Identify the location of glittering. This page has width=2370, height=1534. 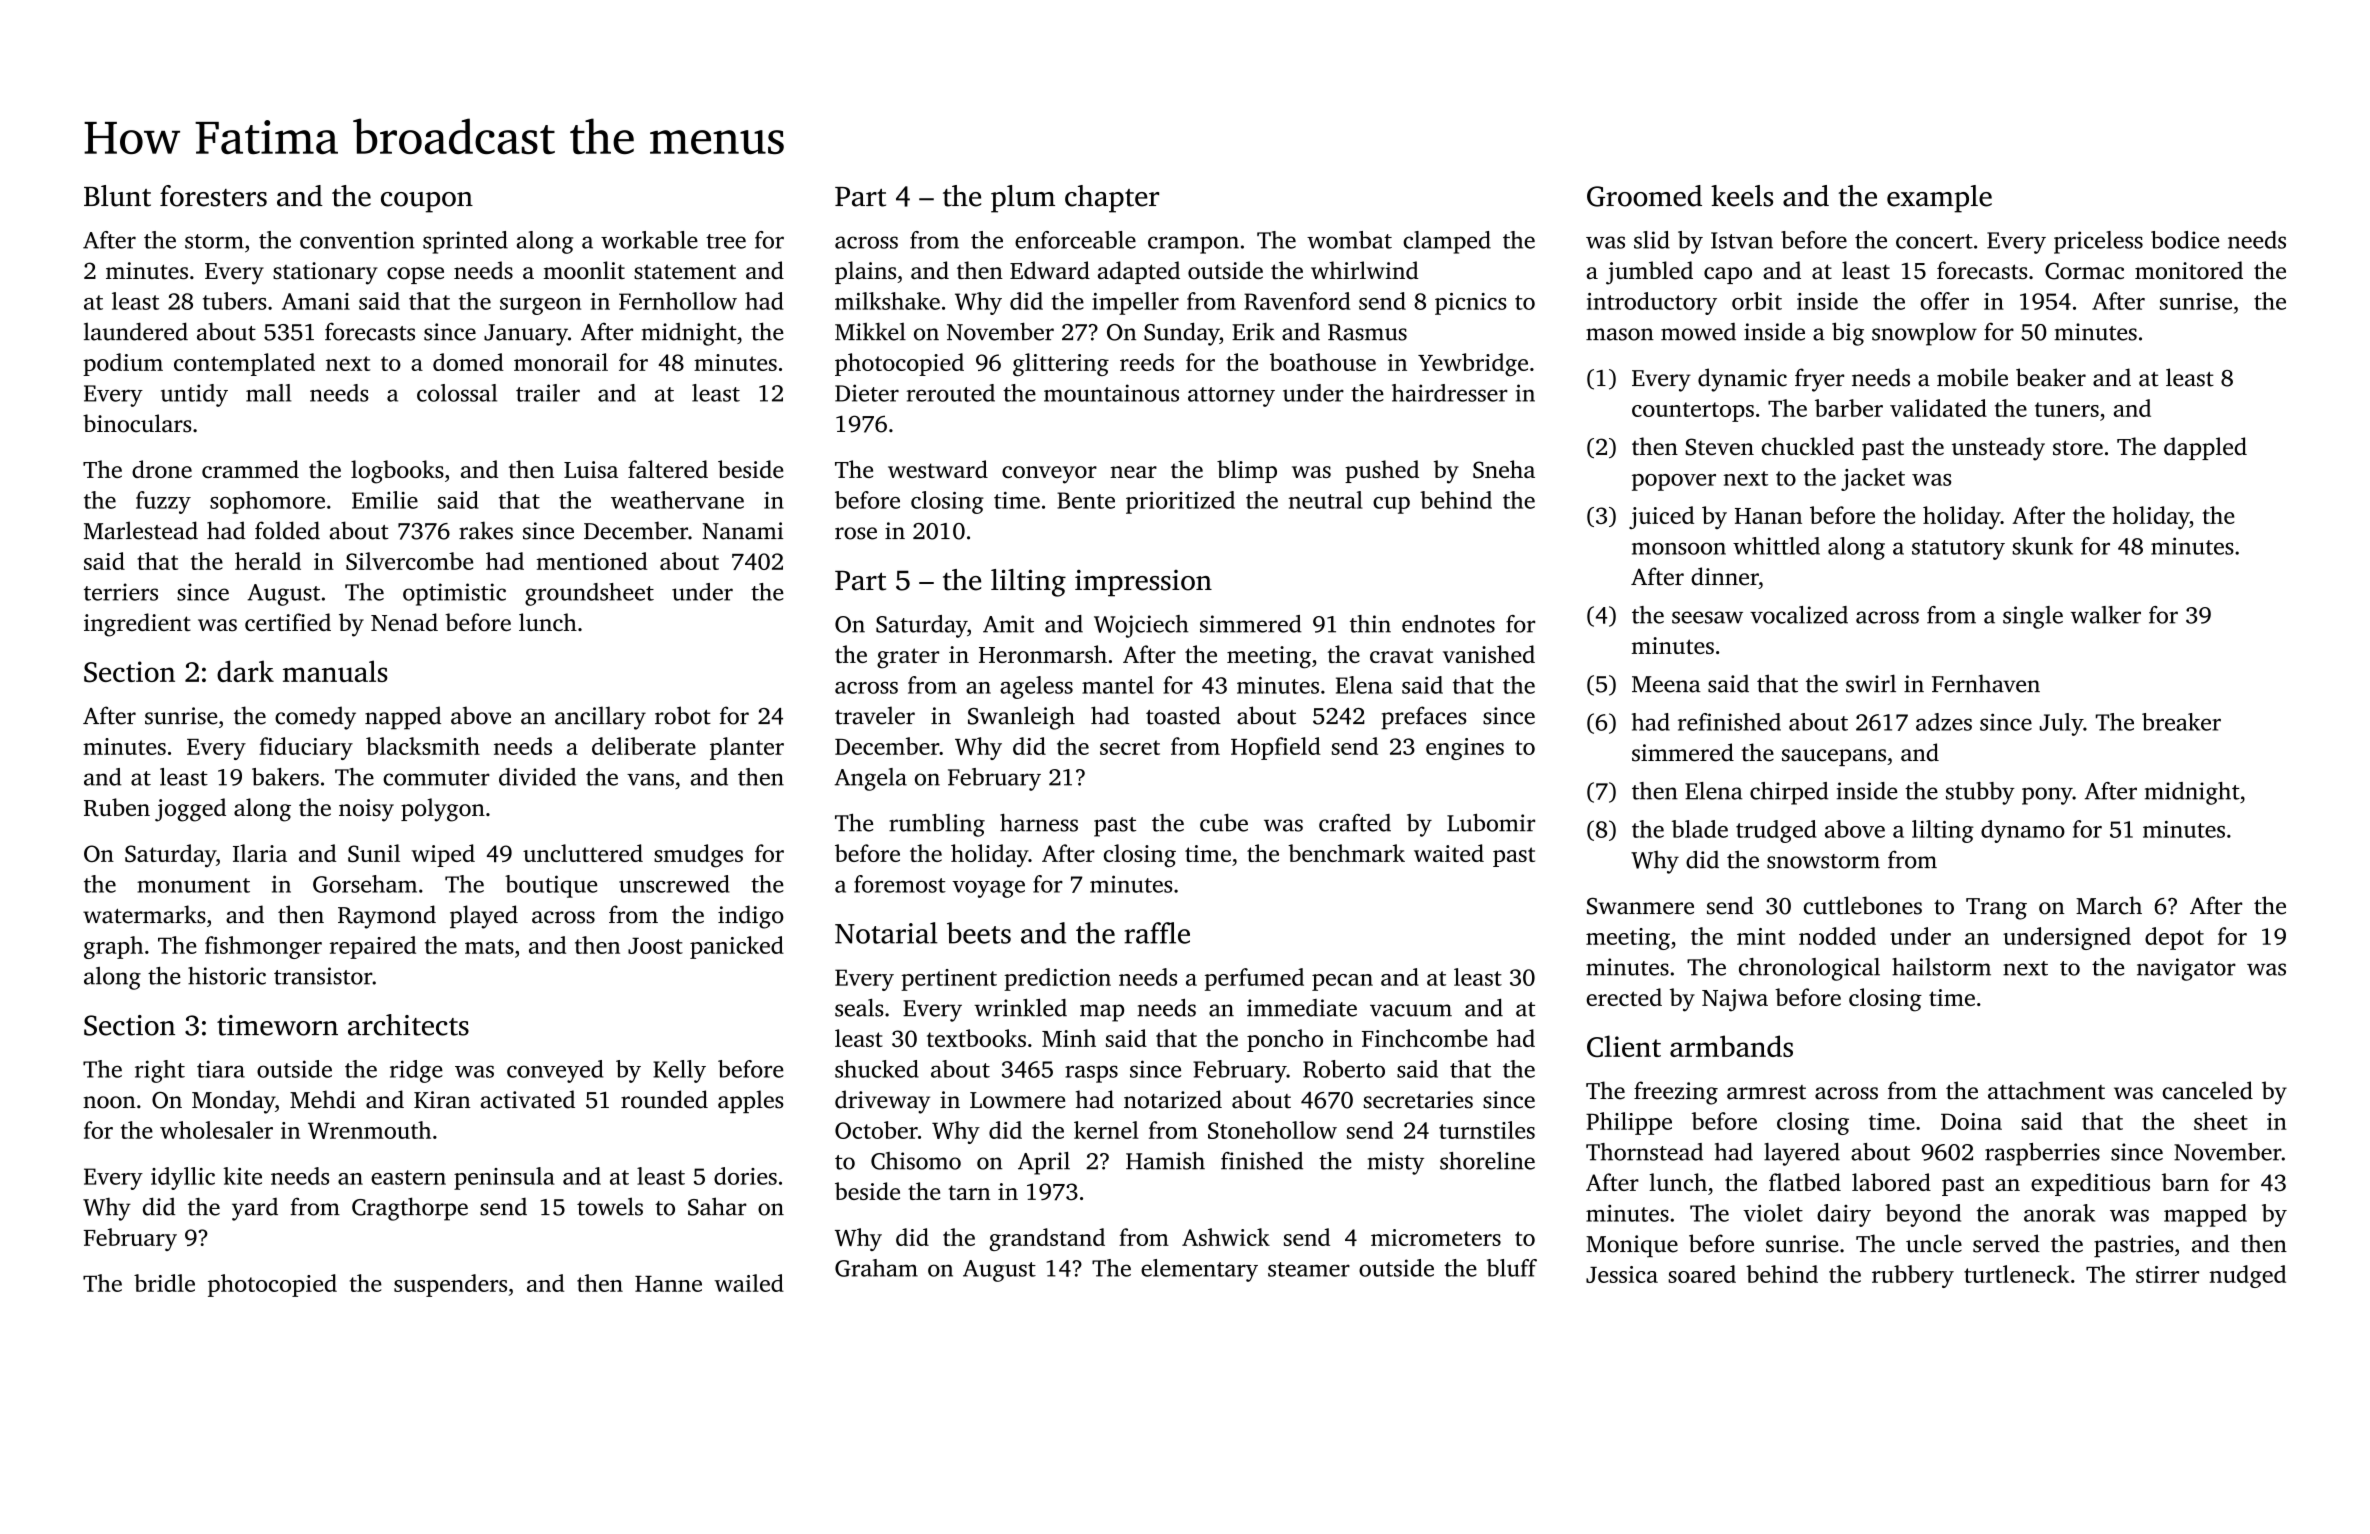
(1061, 364).
